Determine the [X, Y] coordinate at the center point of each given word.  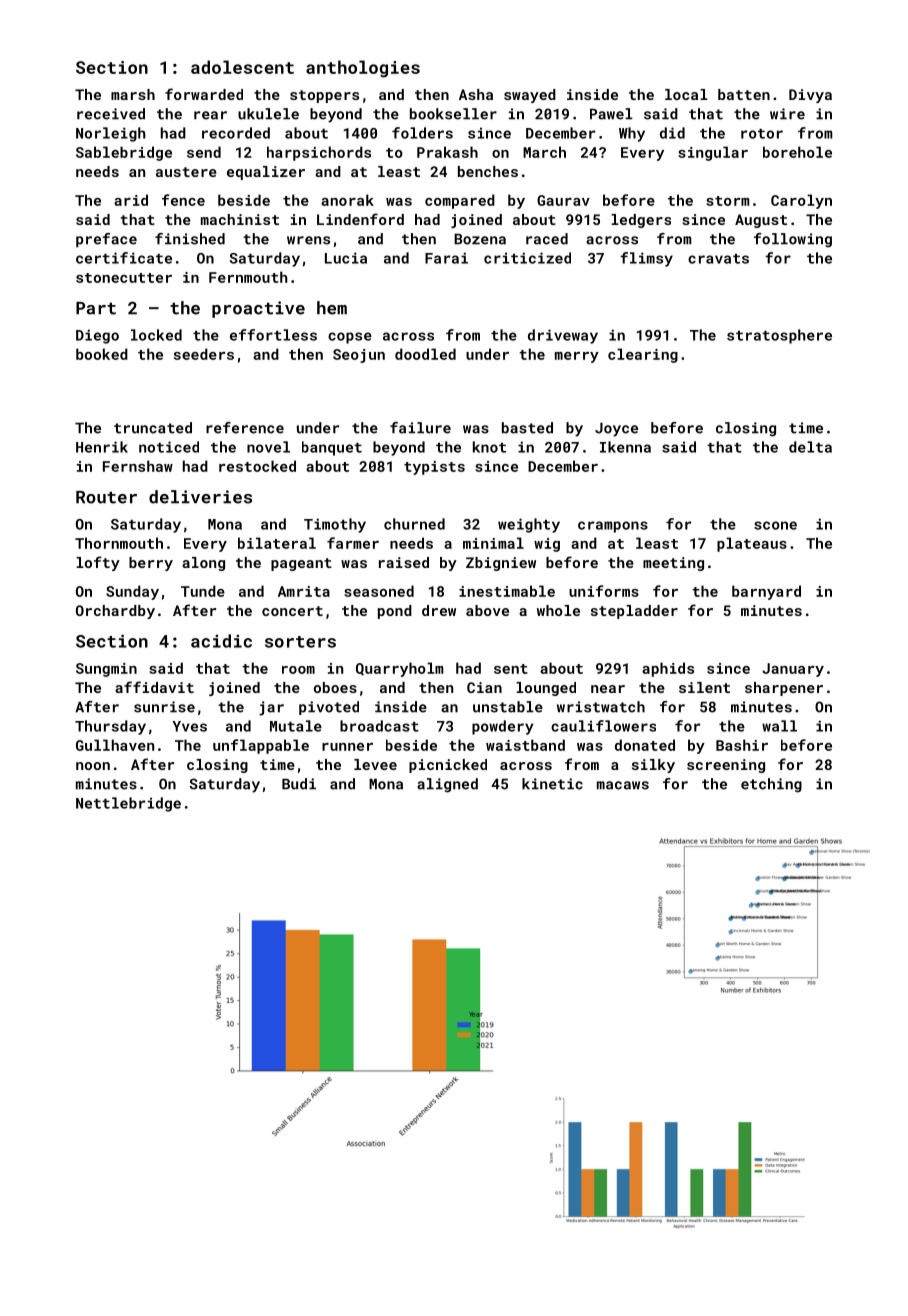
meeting [673, 564]
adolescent [242, 67]
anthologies [363, 69]
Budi [299, 784]
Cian [484, 687]
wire [787, 114]
